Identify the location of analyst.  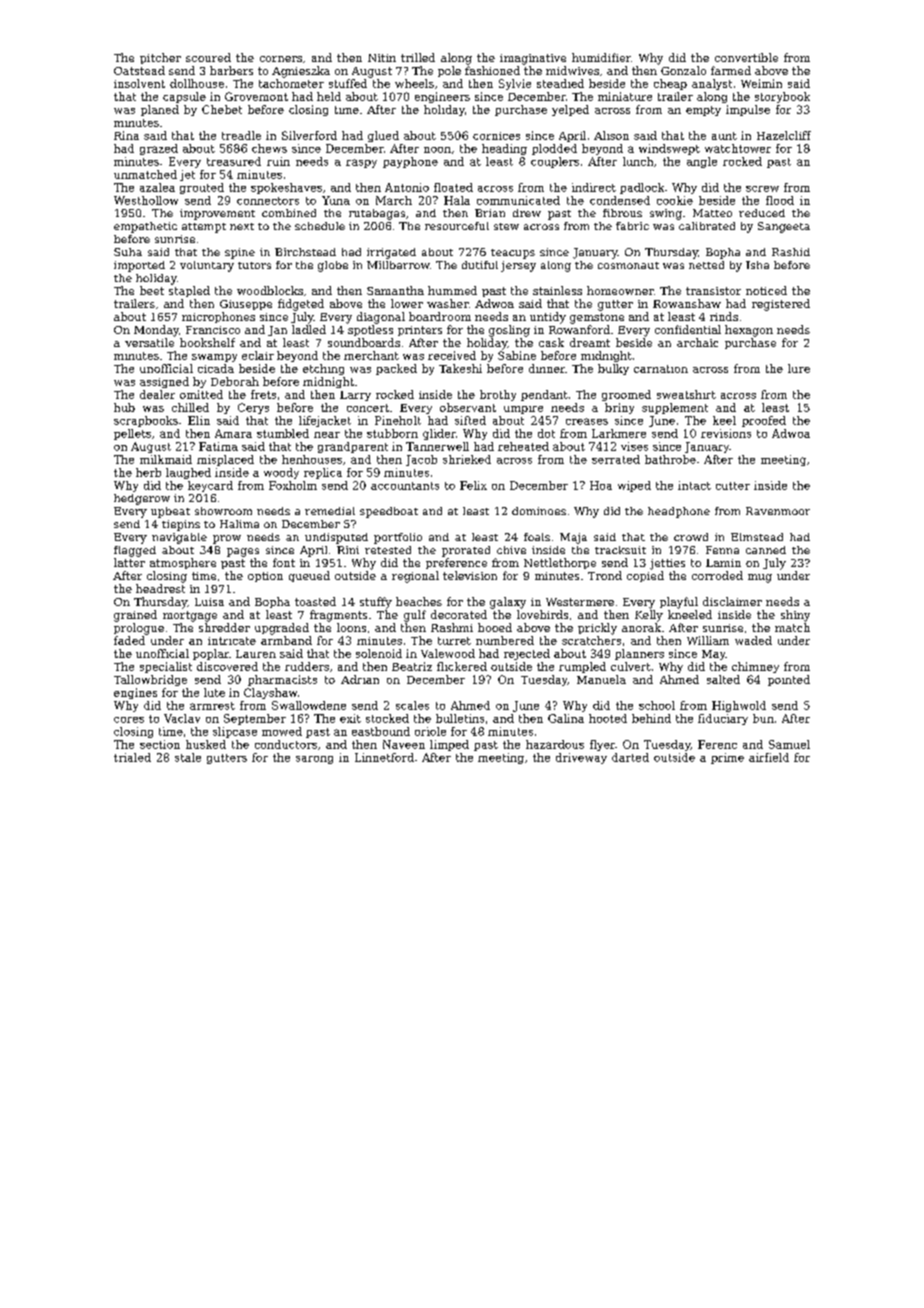
(712, 84).
